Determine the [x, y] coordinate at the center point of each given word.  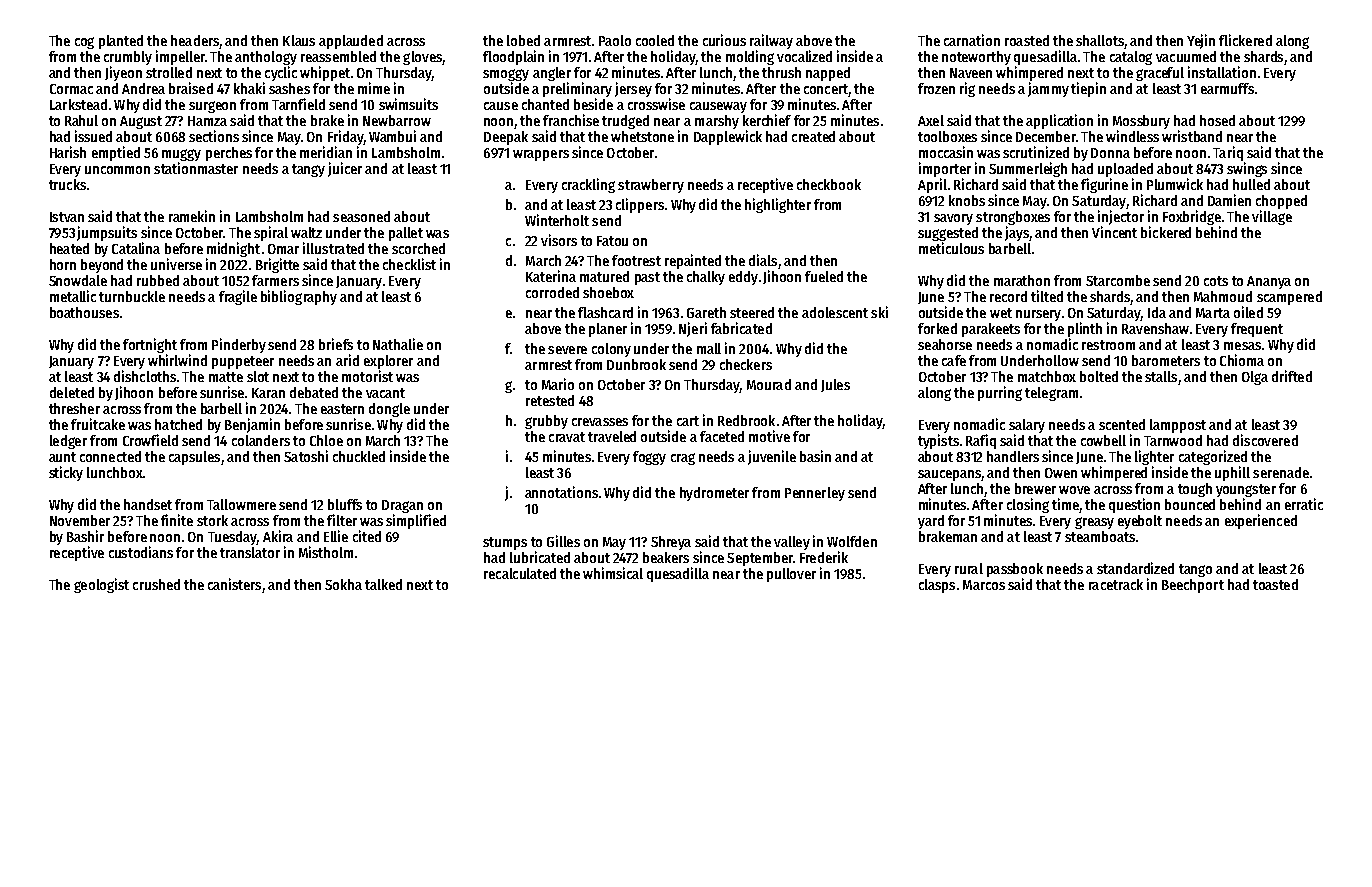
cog [84, 43]
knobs [967, 200]
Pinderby [239, 345]
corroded [552, 292]
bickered [1166, 232]
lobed [523, 40]
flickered [1245, 40]
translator [250, 552]
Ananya [1269, 282]
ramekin [192, 216]
